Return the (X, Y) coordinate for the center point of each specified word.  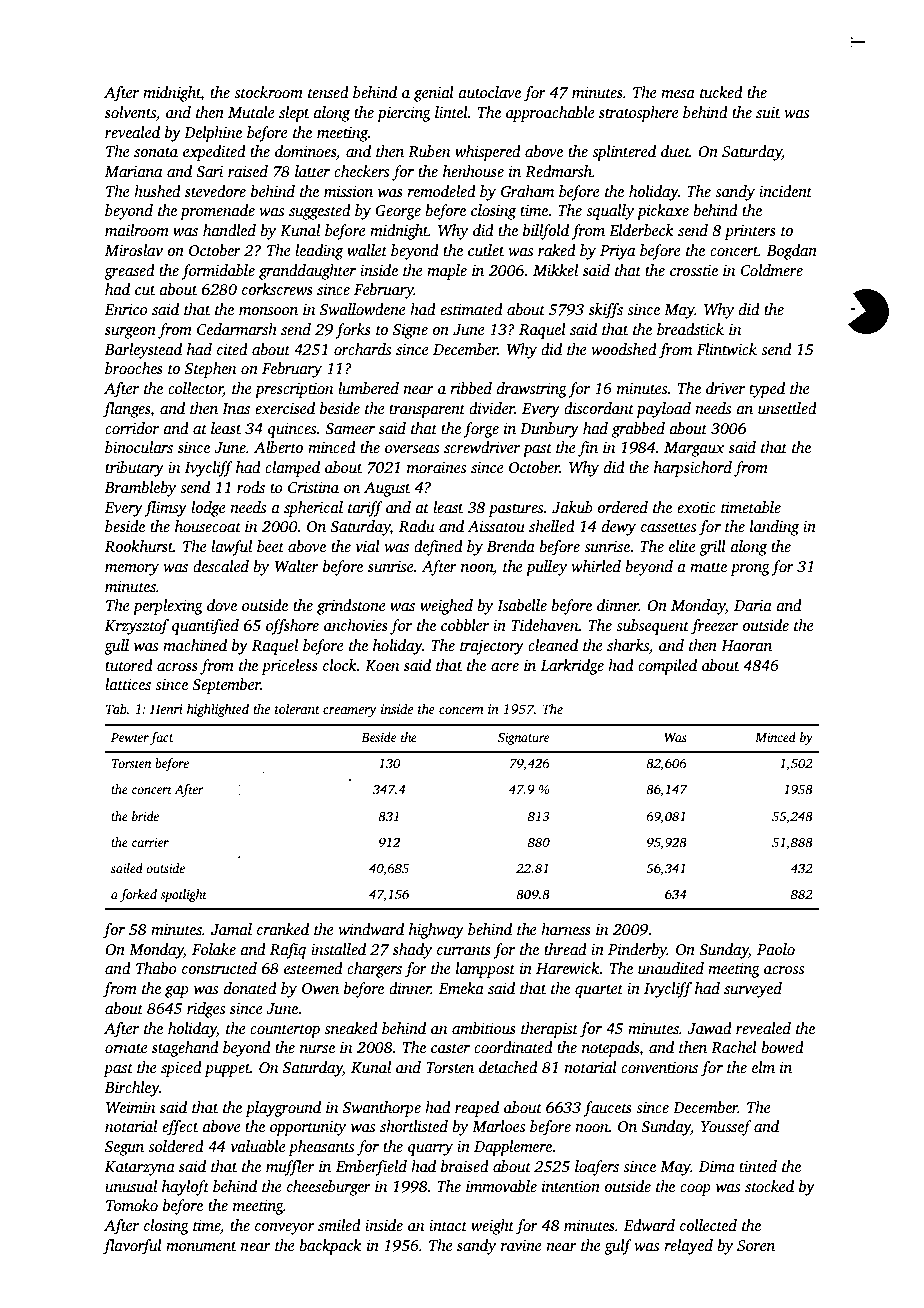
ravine (521, 1245)
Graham (527, 191)
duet (675, 151)
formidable (218, 272)
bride (145, 816)
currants (464, 950)
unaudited (671, 968)
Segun (124, 1148)
